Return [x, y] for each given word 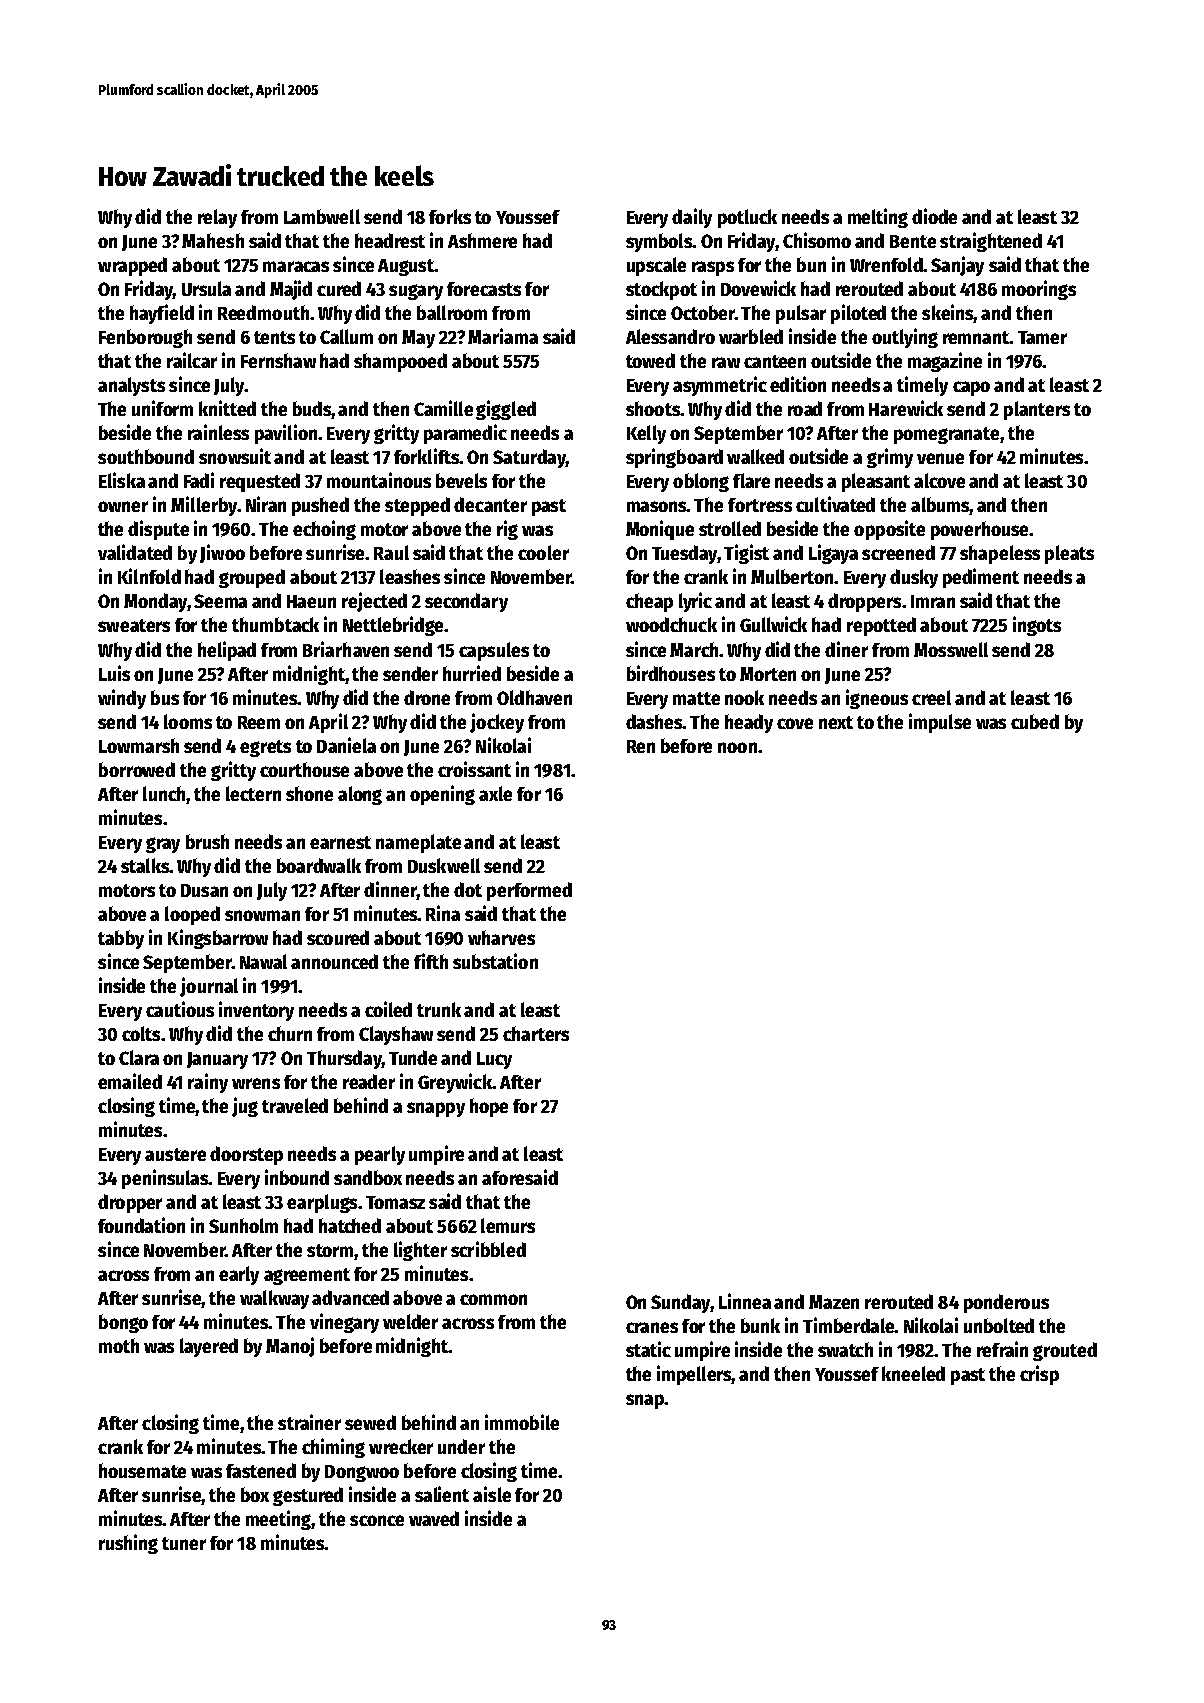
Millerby [204, 506]
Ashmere [482, 240]
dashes [654, 721]
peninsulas [165, 1179]
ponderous [1006, 1303]
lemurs [508, 1225]
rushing [128, 1544]
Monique [660, 530]
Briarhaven [346, 649]
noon [737, 747]
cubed [1035, 721]
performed [529, 891]
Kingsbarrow [218, 939]
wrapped [132, 266]
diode [934, 216]
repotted [881, 626]
